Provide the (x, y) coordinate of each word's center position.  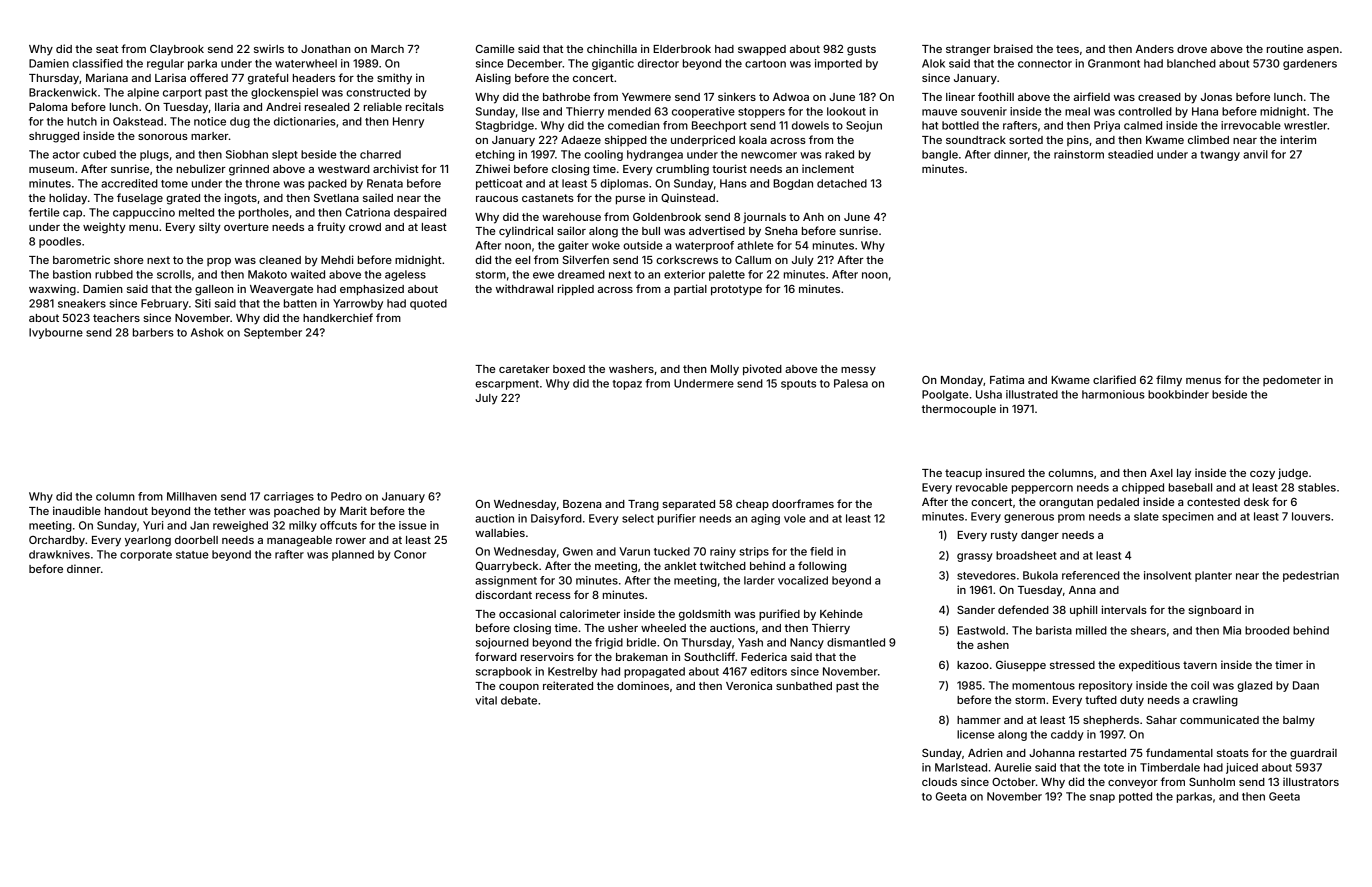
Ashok (207, 332)
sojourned (502, 643)
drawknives (59, 554)
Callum (753, 260)
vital (486, 700)
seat (107, 49)
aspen (1323, 51)
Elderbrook (682, 49)
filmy (1169, 381)
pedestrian (1311, 576)
